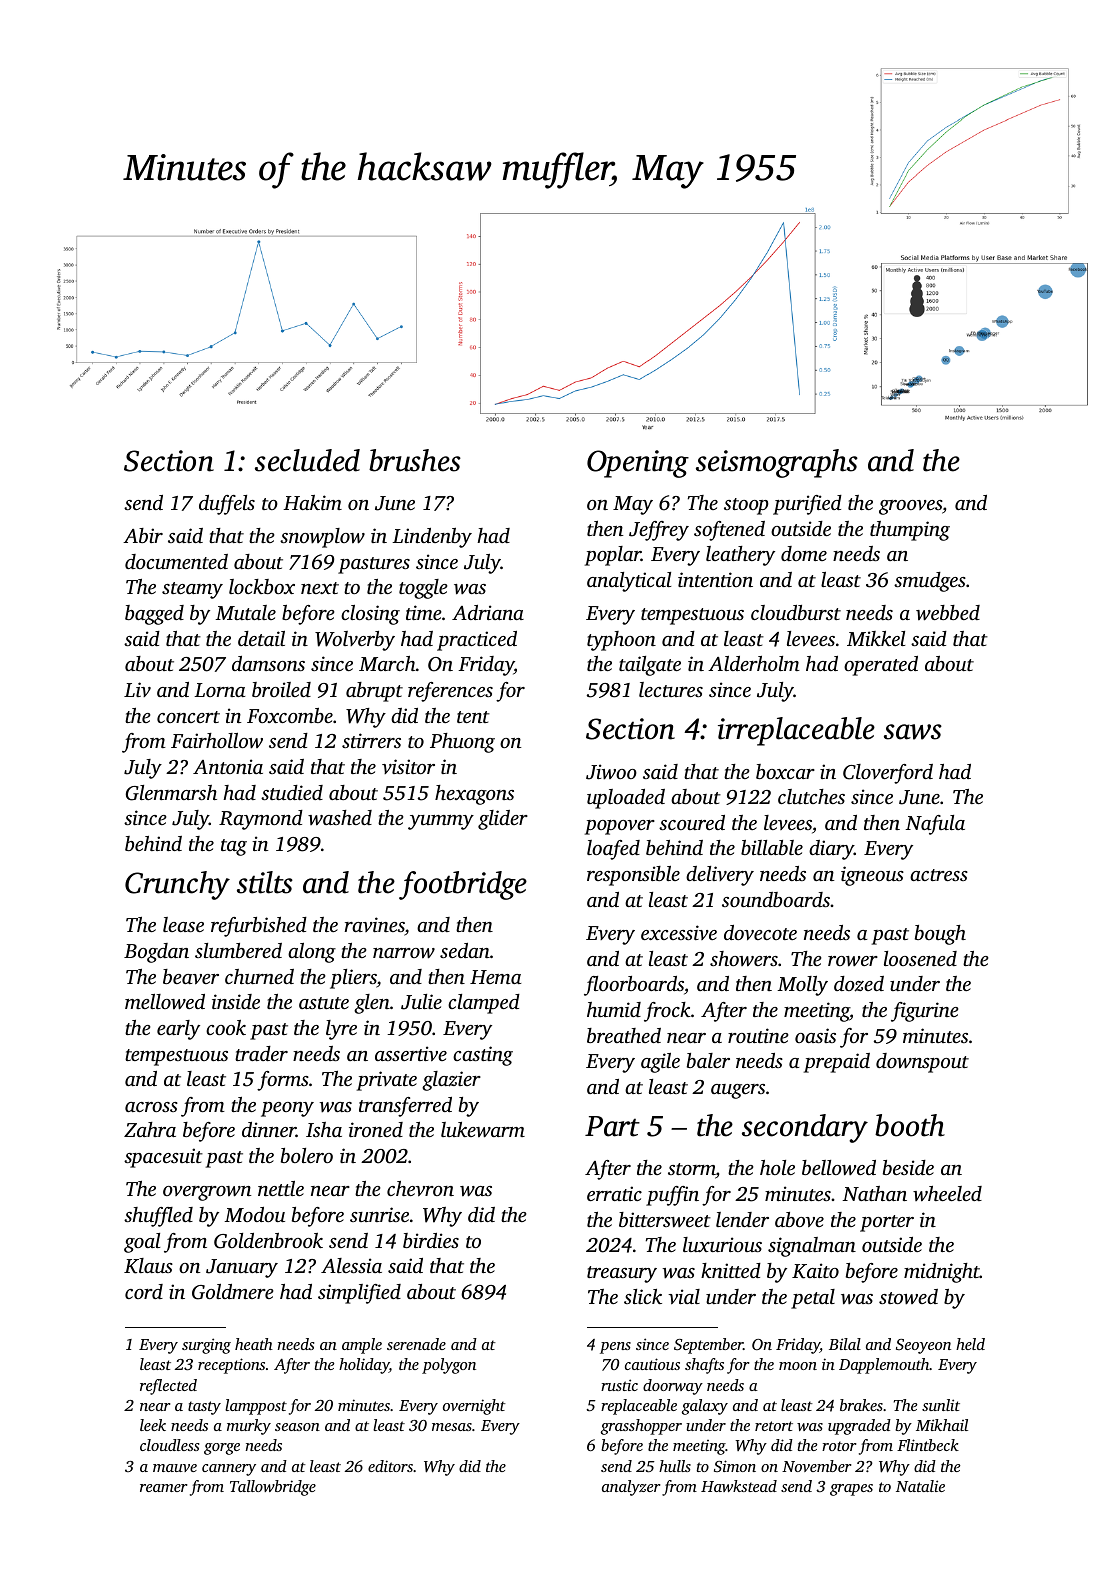  Describe the element at coordinates (144, 1291) in the document. I see `cord` at that location.
